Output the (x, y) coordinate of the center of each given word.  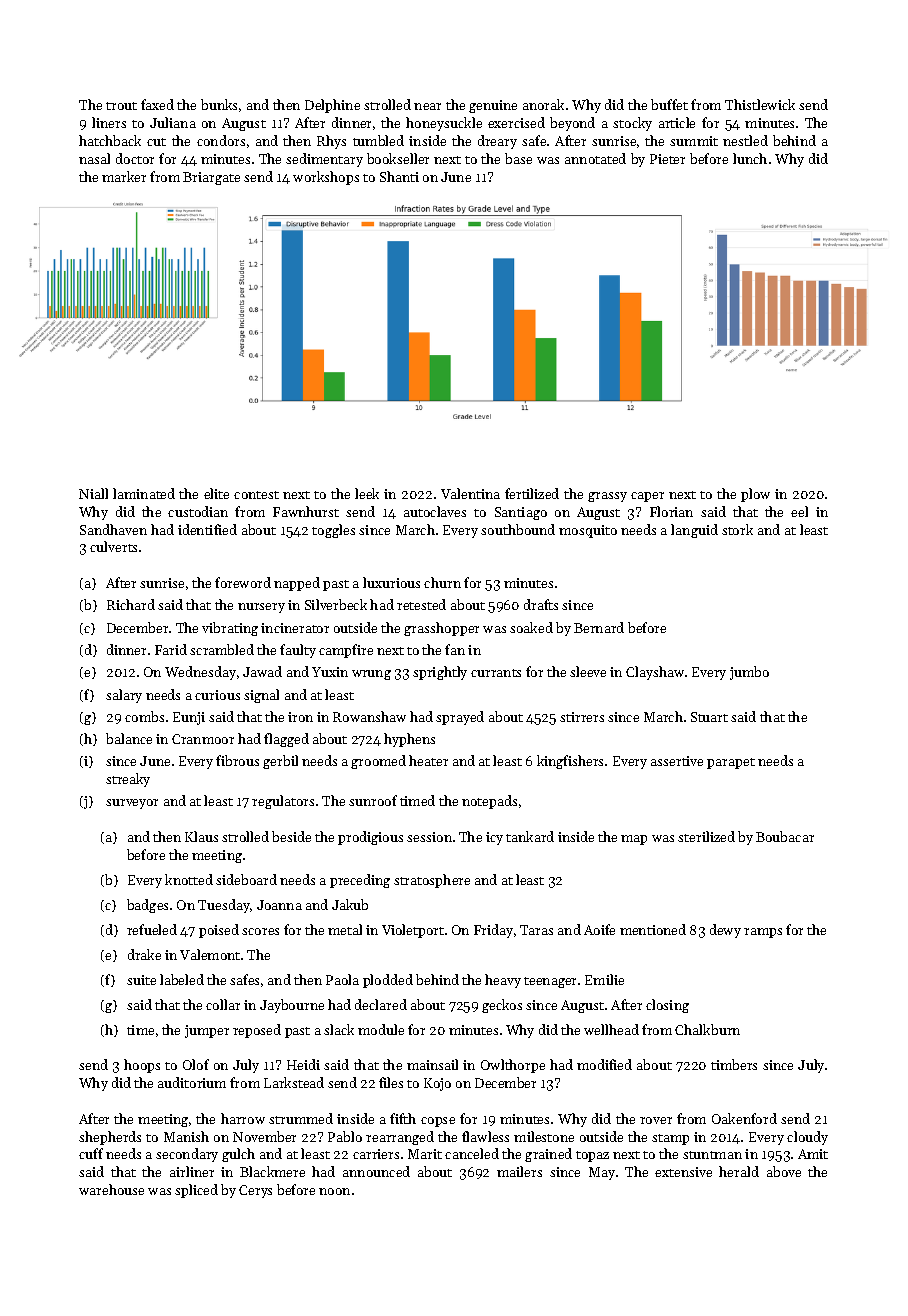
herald (739, 1171)
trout (121, 106)
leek (367, 493)
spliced (196, 1191)
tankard (530, 836)
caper (647, 497)
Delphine (332, 106)
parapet (731, 763)
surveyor (132, 804)
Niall (93, 493)
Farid (171, 649)
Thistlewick (760, 104)
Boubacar (785, 836)
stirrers (582, 717)
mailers (519, 1171)
